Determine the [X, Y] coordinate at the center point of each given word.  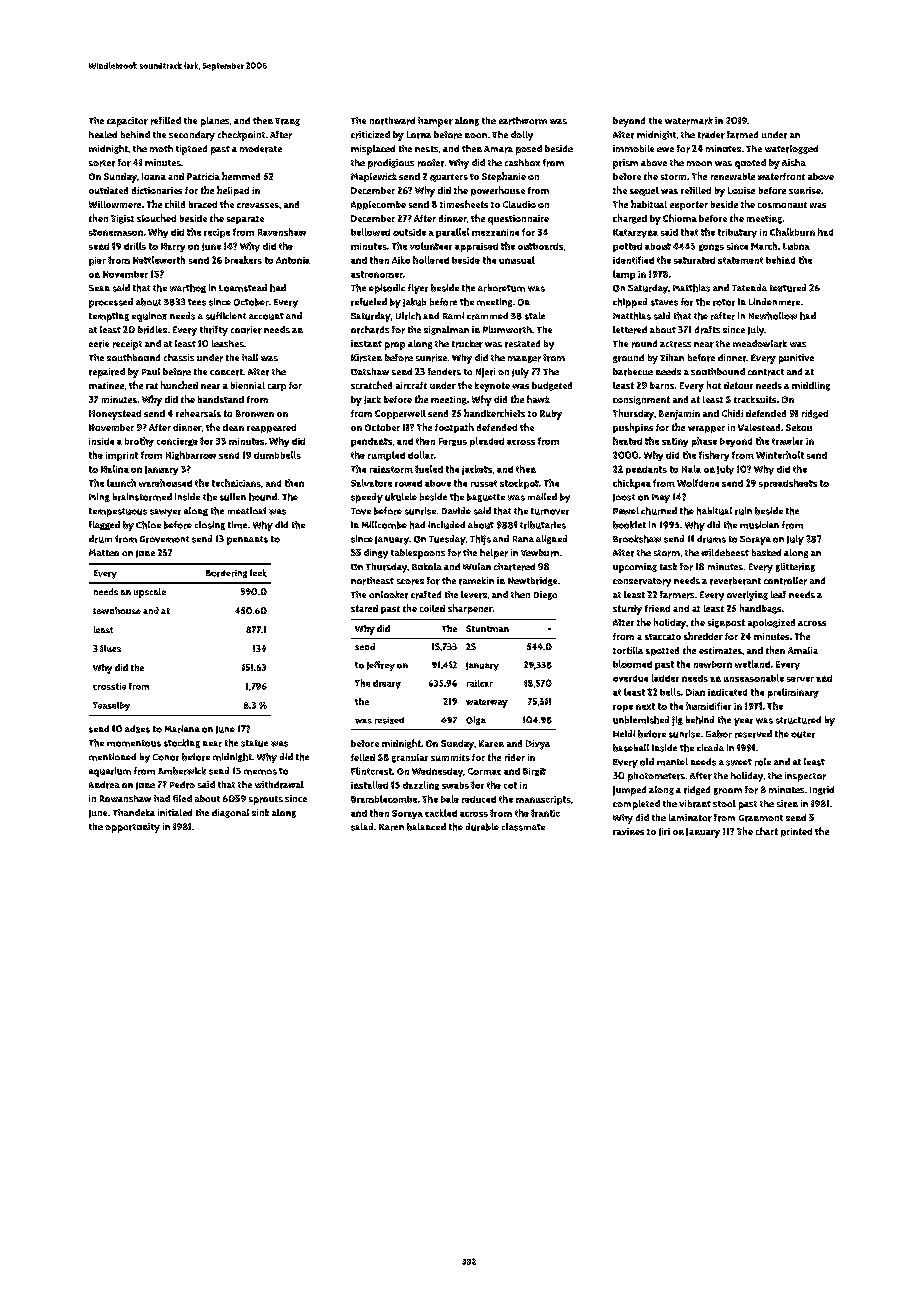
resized [389, 720]
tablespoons [418, 554]
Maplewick [374, 177]
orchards [370, 330]
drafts [707, 330]
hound [263, 497]
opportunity [132, 828]
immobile [633, 148]
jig [677, 721]
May [661, 498]
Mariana [182, 729]
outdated [108, 190]
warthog [188, 288]
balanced [426, 827]
